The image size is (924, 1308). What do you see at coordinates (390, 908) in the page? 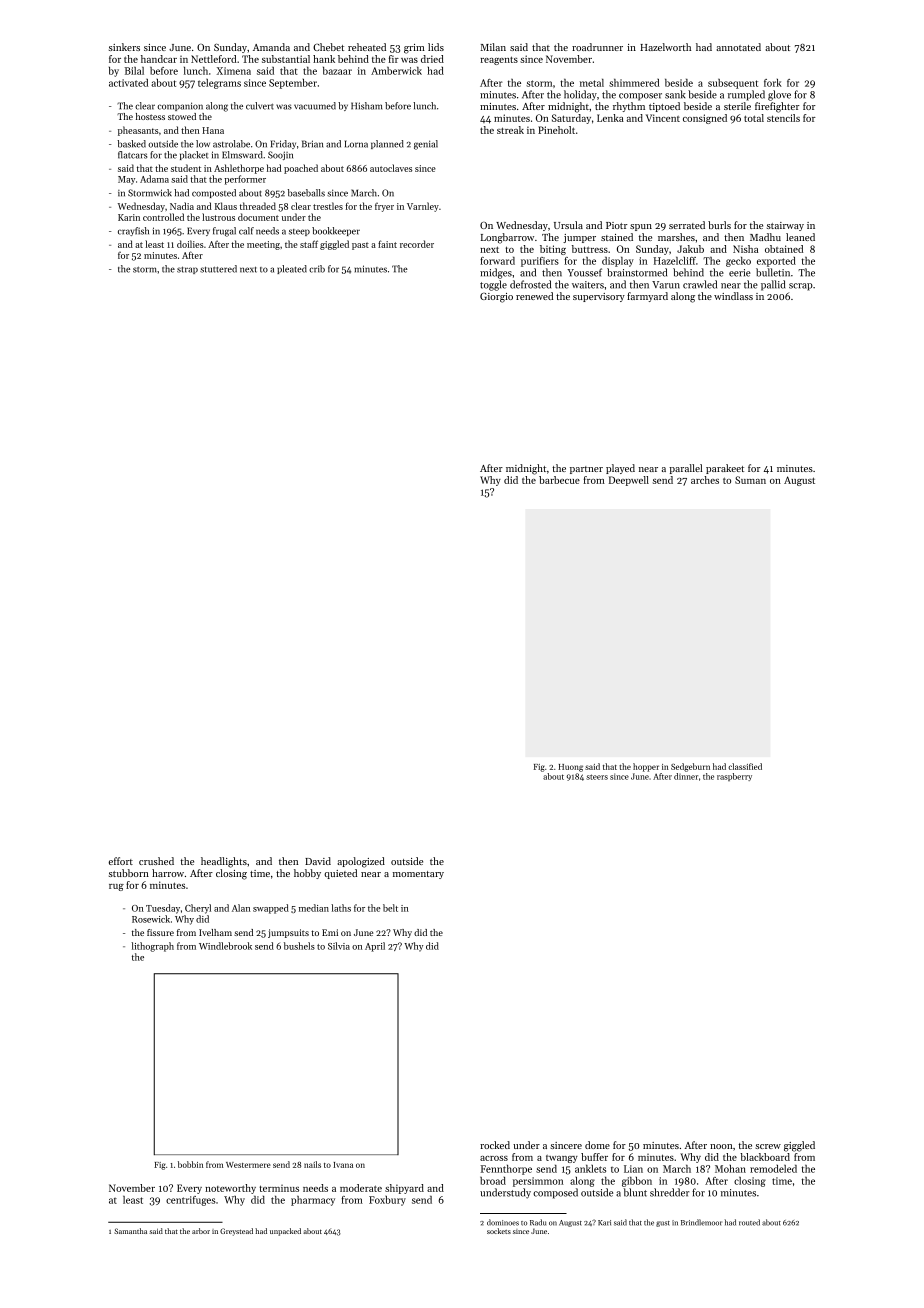
I see `belt` at bounding box center [390, 908].
